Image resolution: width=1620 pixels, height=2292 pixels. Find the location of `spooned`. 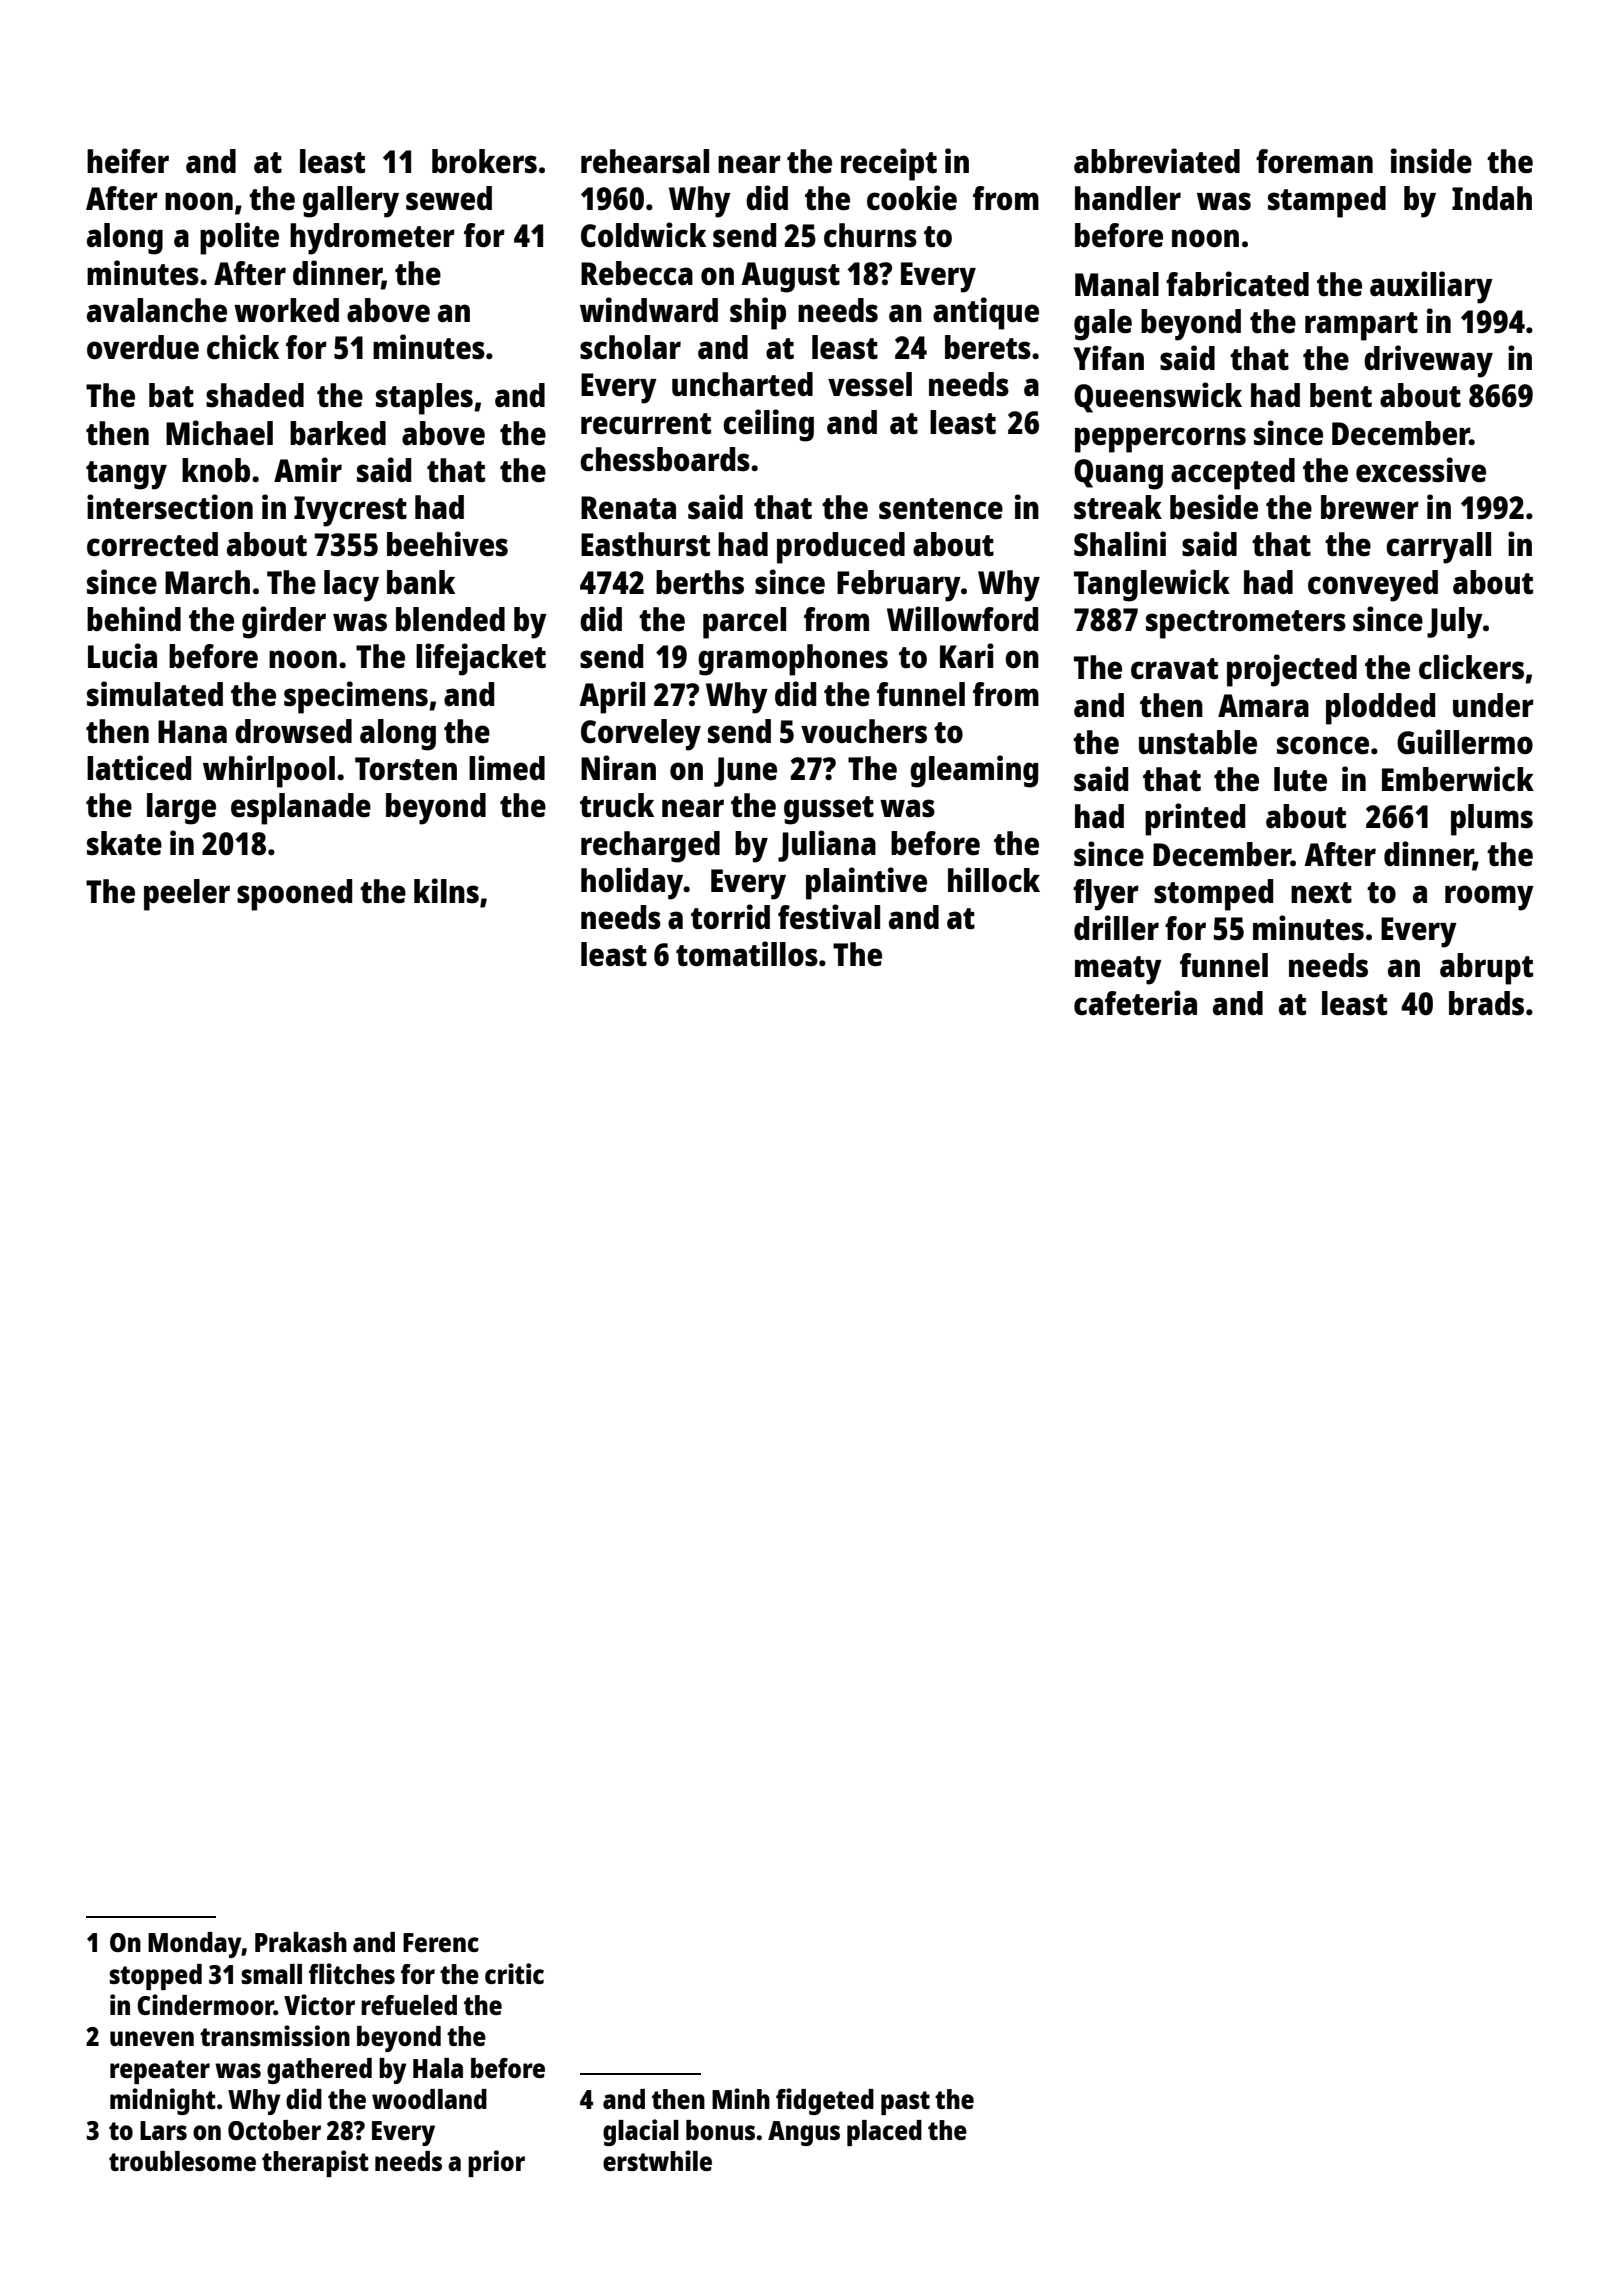

spooned is located at coordinates (294, 895).
